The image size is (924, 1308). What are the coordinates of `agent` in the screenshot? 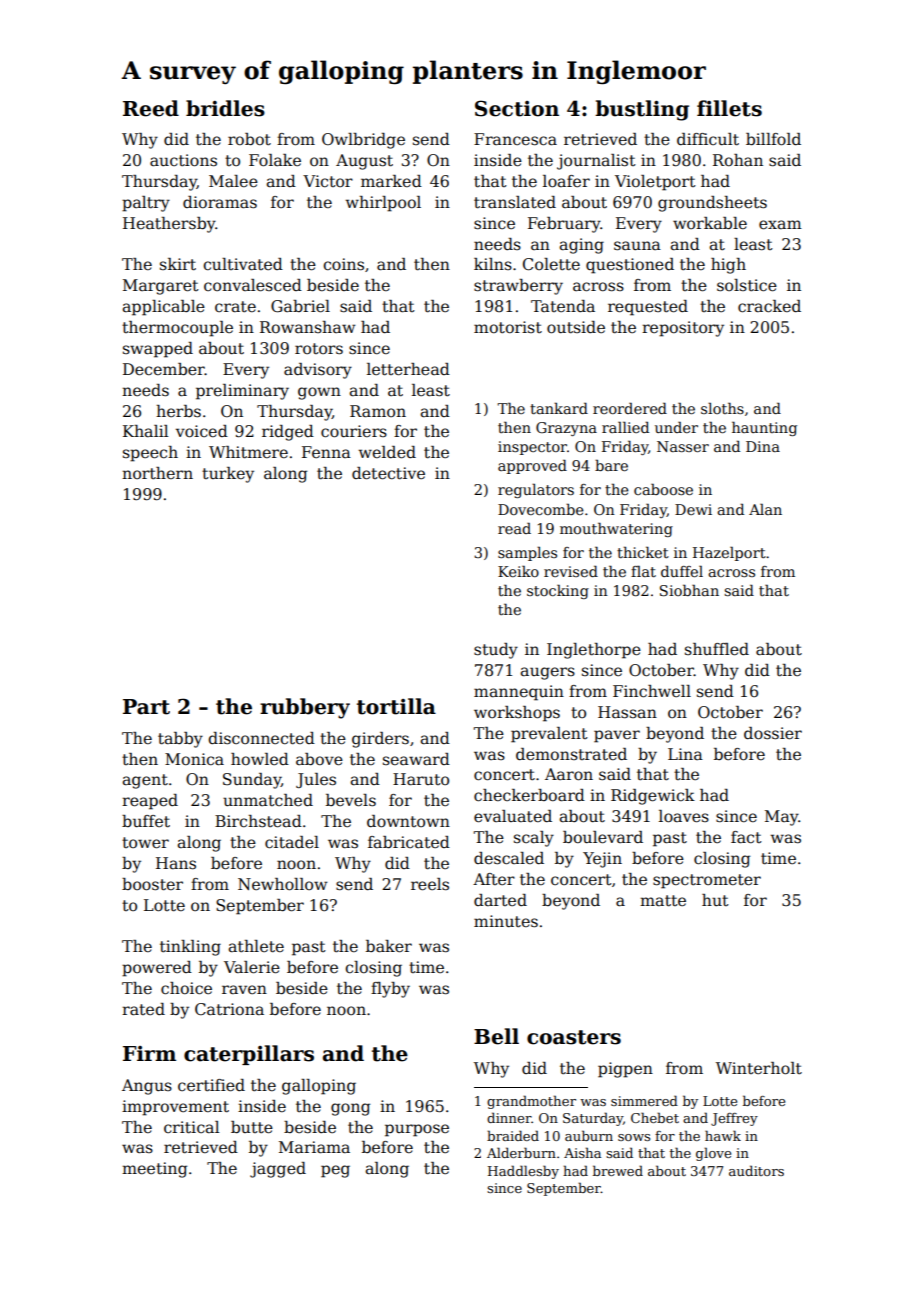 It's located at (145, 781).
